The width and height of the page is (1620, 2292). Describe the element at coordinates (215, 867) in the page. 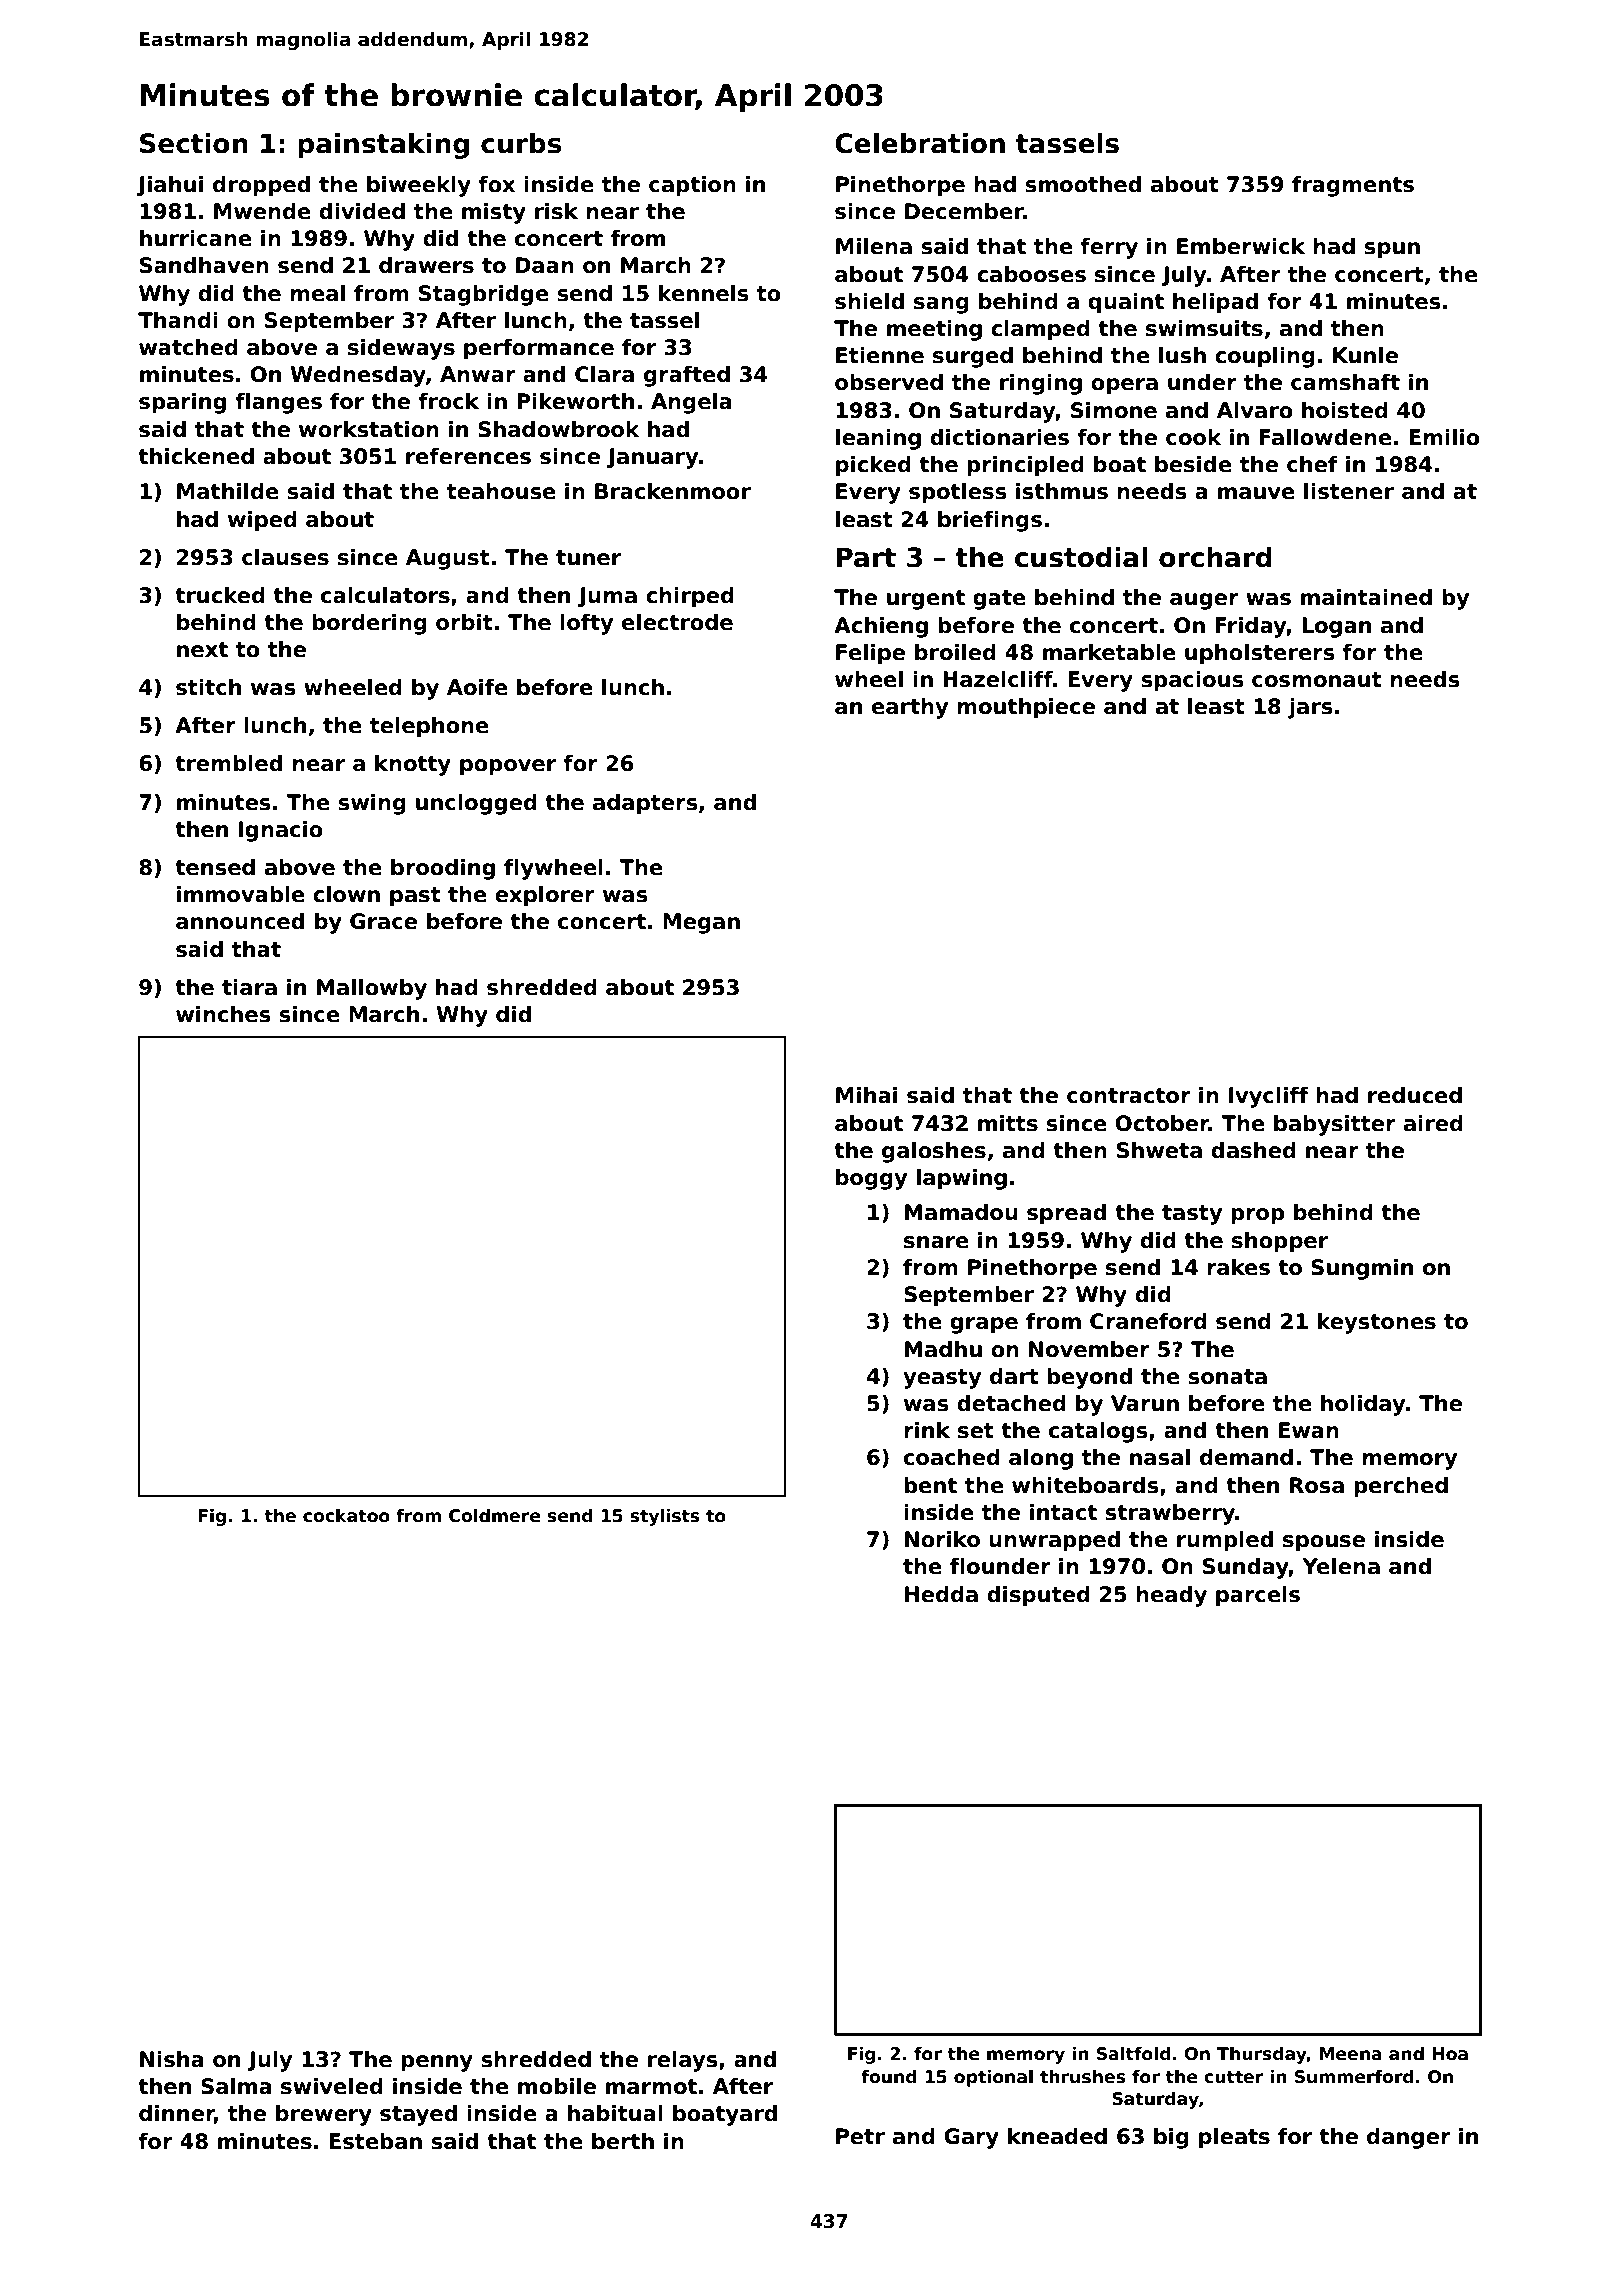

I see `tensed` at that location.
